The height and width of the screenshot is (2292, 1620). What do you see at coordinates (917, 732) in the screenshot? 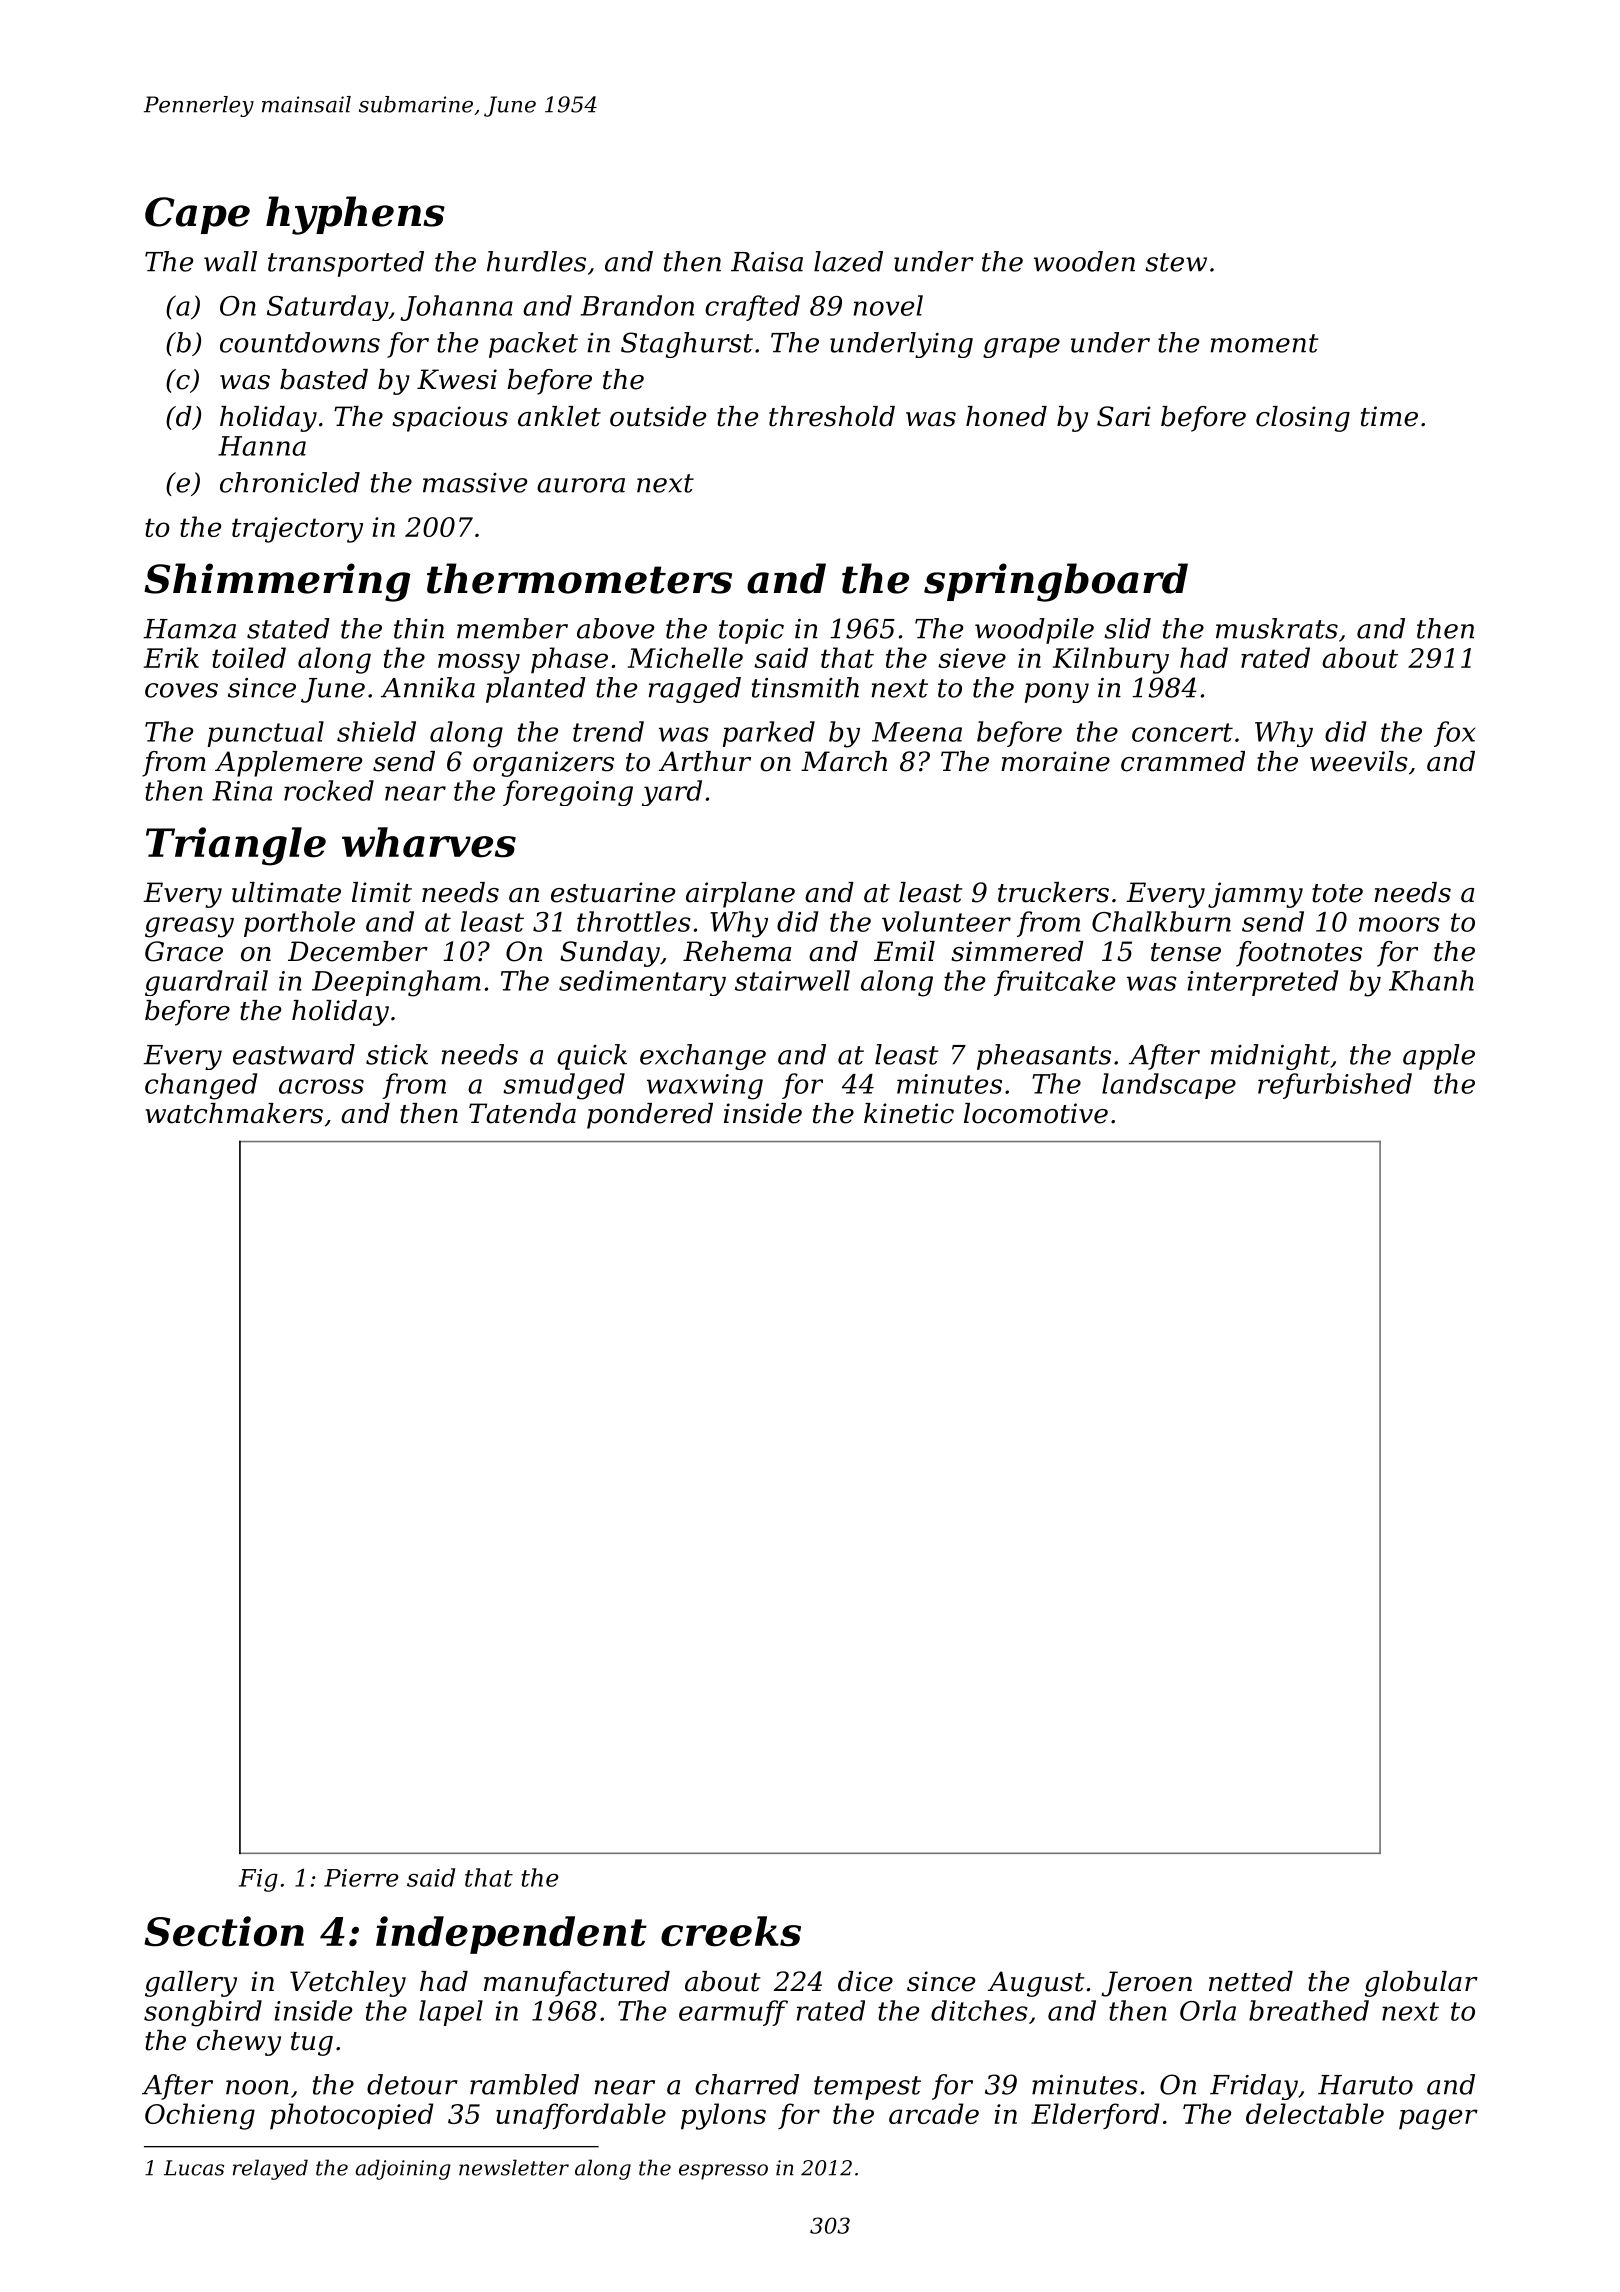
I see `Meena` at bounding box center [917, 732].
